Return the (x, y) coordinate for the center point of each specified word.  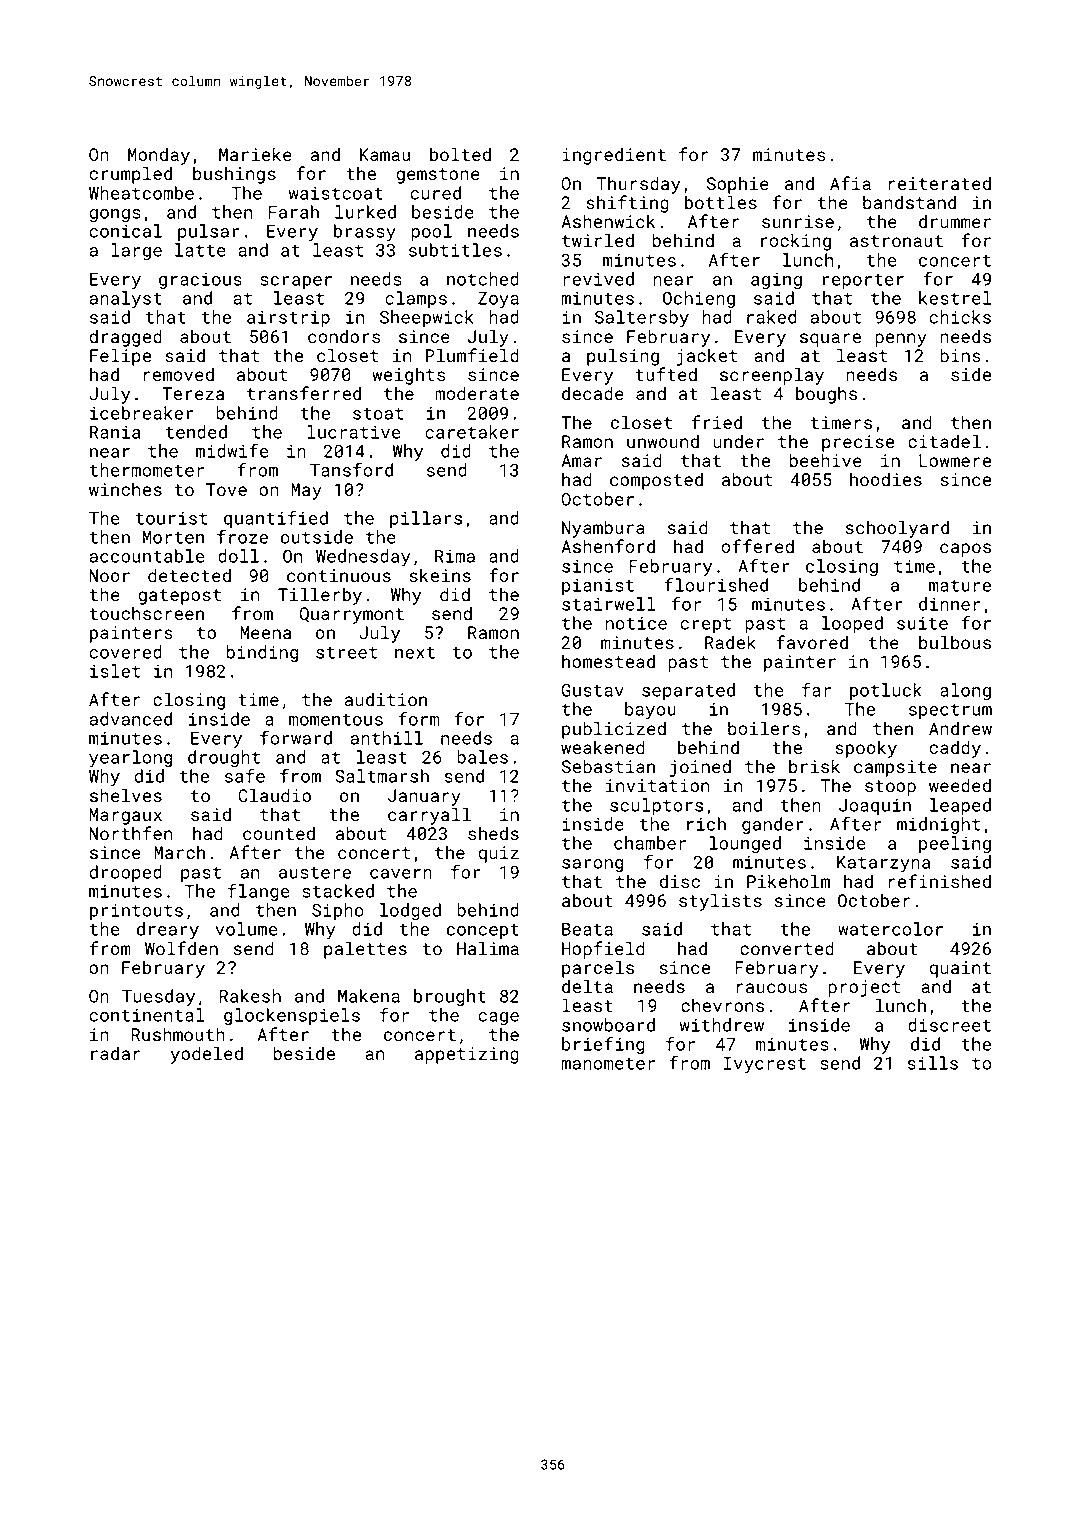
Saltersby (642, 319)
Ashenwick (608, 221)
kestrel (955, 298)
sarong (592, 865)
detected (189, 575)
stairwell (609, 604)
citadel (944, 441)
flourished (716, 585)
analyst (126, 300)
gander (773, 825)
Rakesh (250, 996)
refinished (940, 881)
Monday (159, 156)
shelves (126, 795)
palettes (365, 950)
